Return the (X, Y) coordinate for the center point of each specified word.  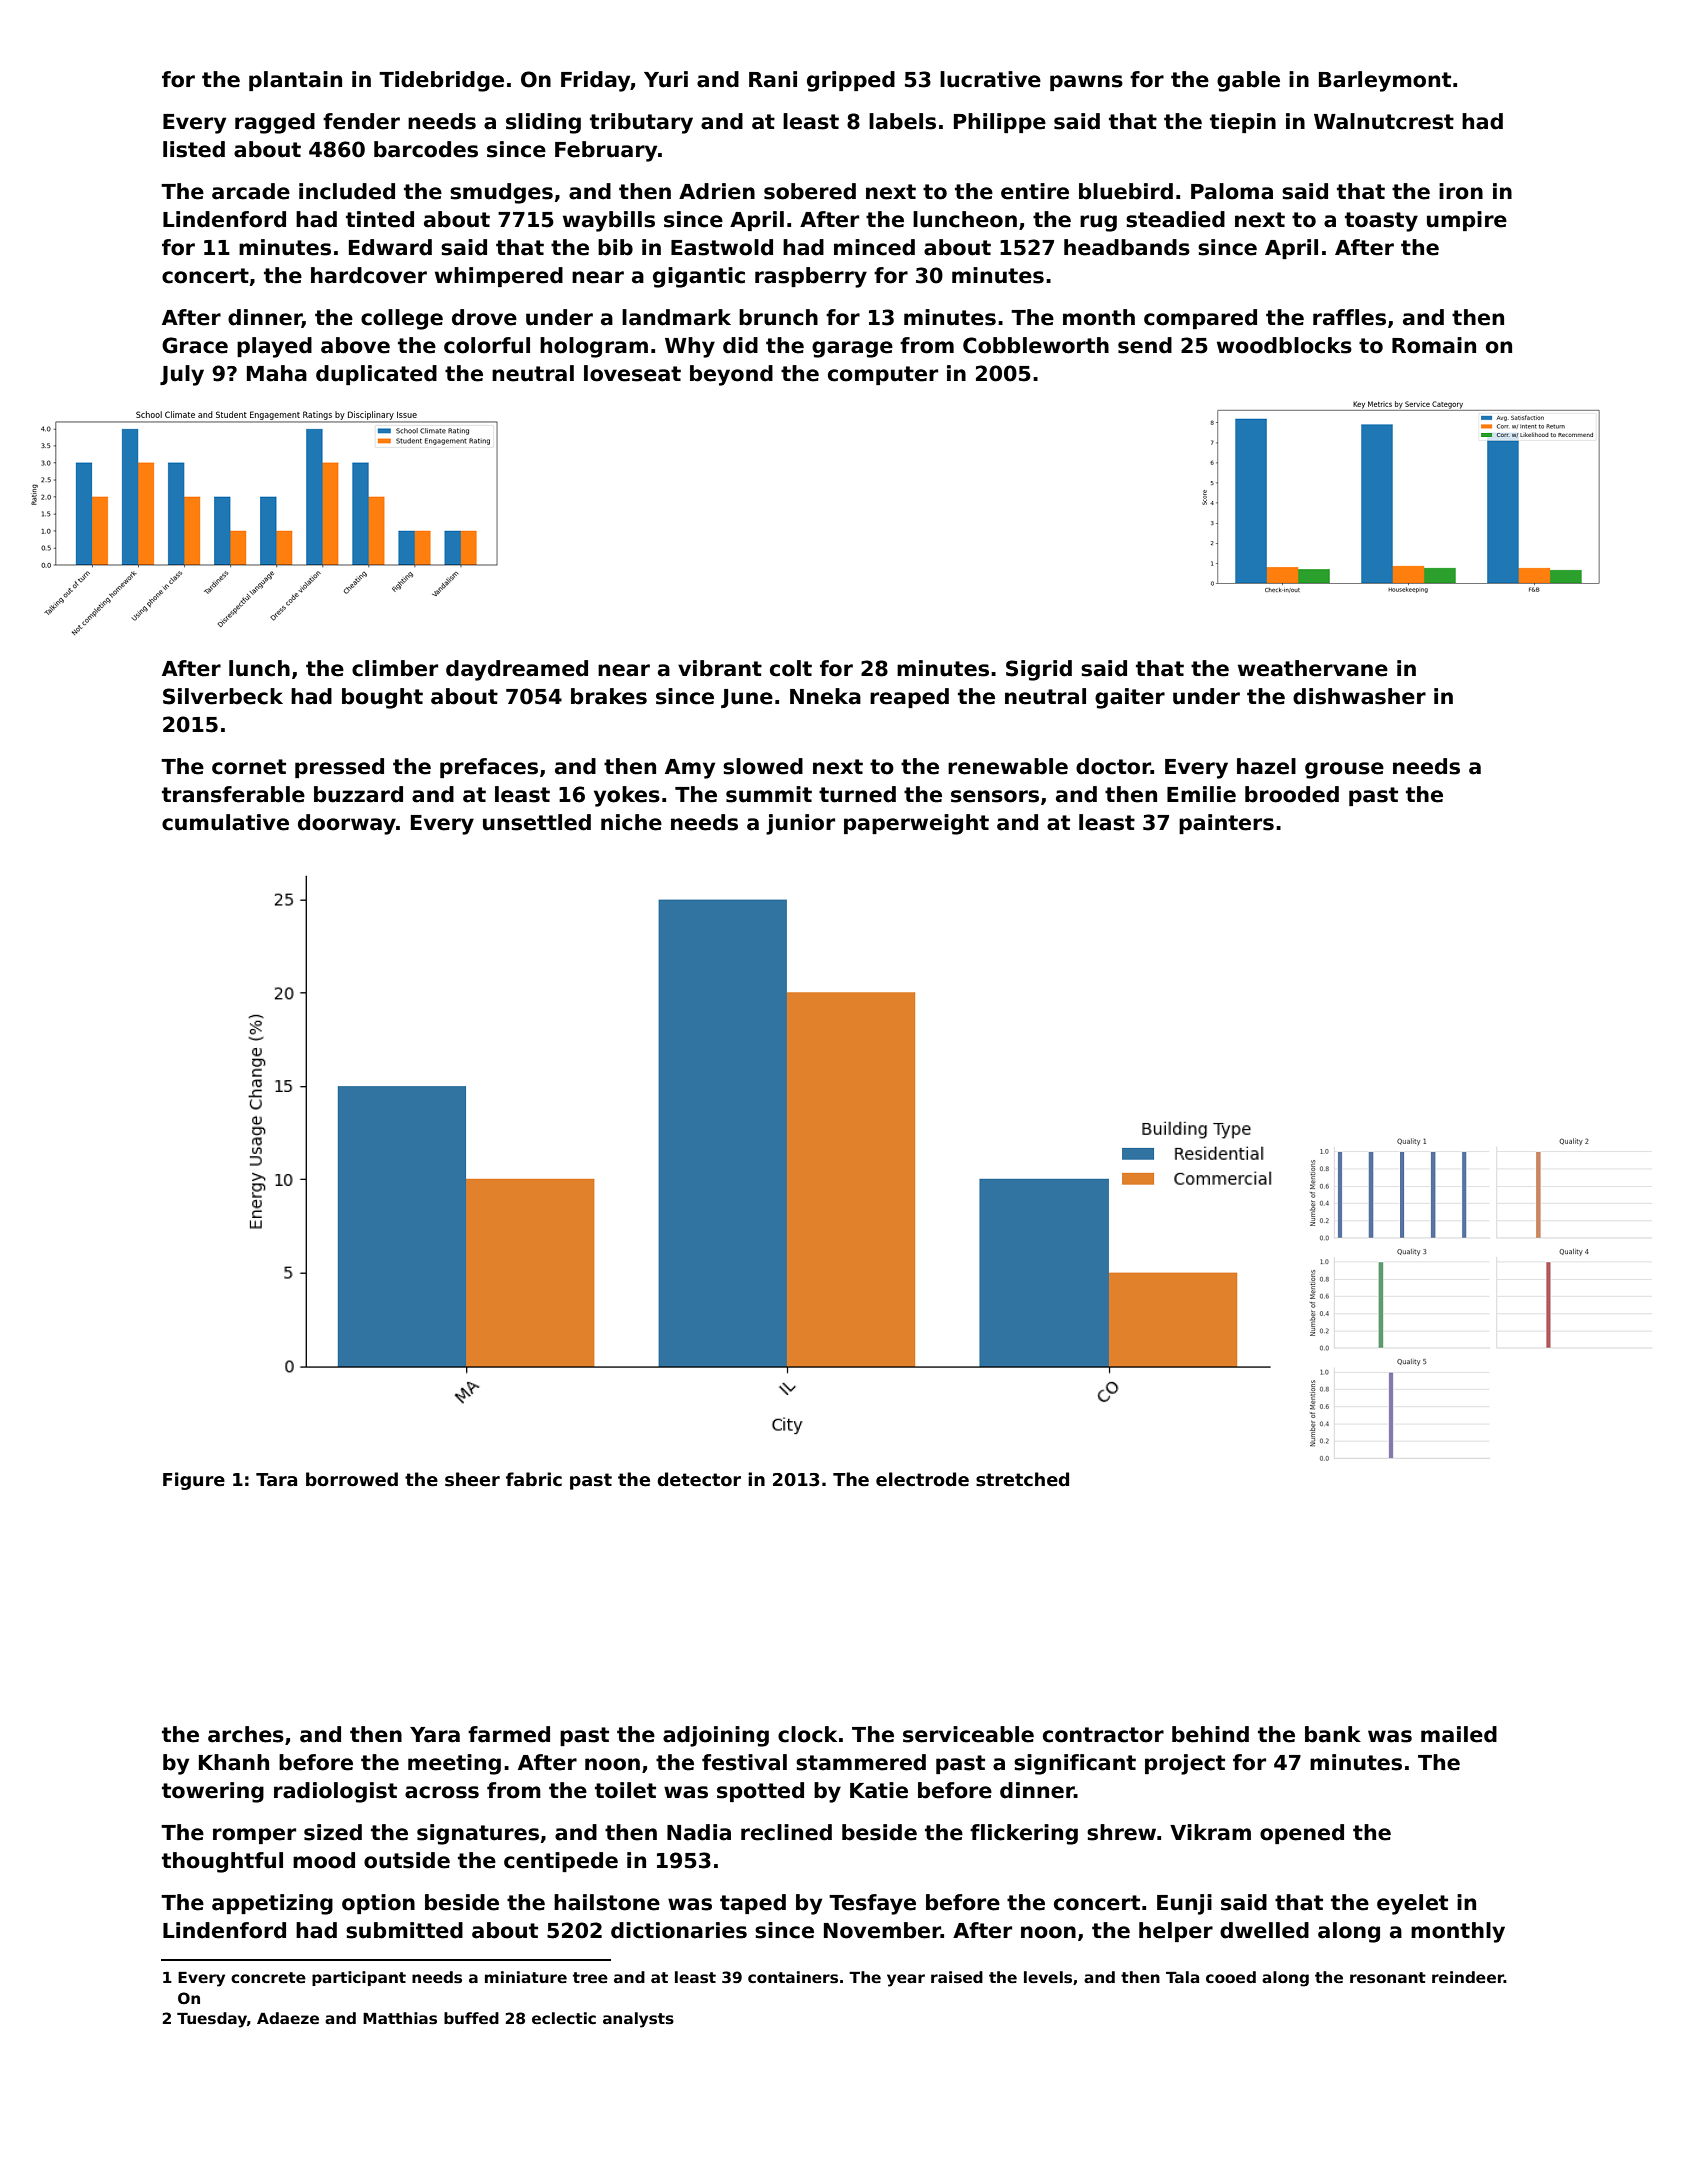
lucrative (990, 79)
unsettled (537, 822)
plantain (295, 81)
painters (1226, 824)
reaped (909, 698)
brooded (1292, 794)
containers (793, 1977)
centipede (561, 1862)
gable (1248, 81)
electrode (922, 1479)
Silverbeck (223, 696)
